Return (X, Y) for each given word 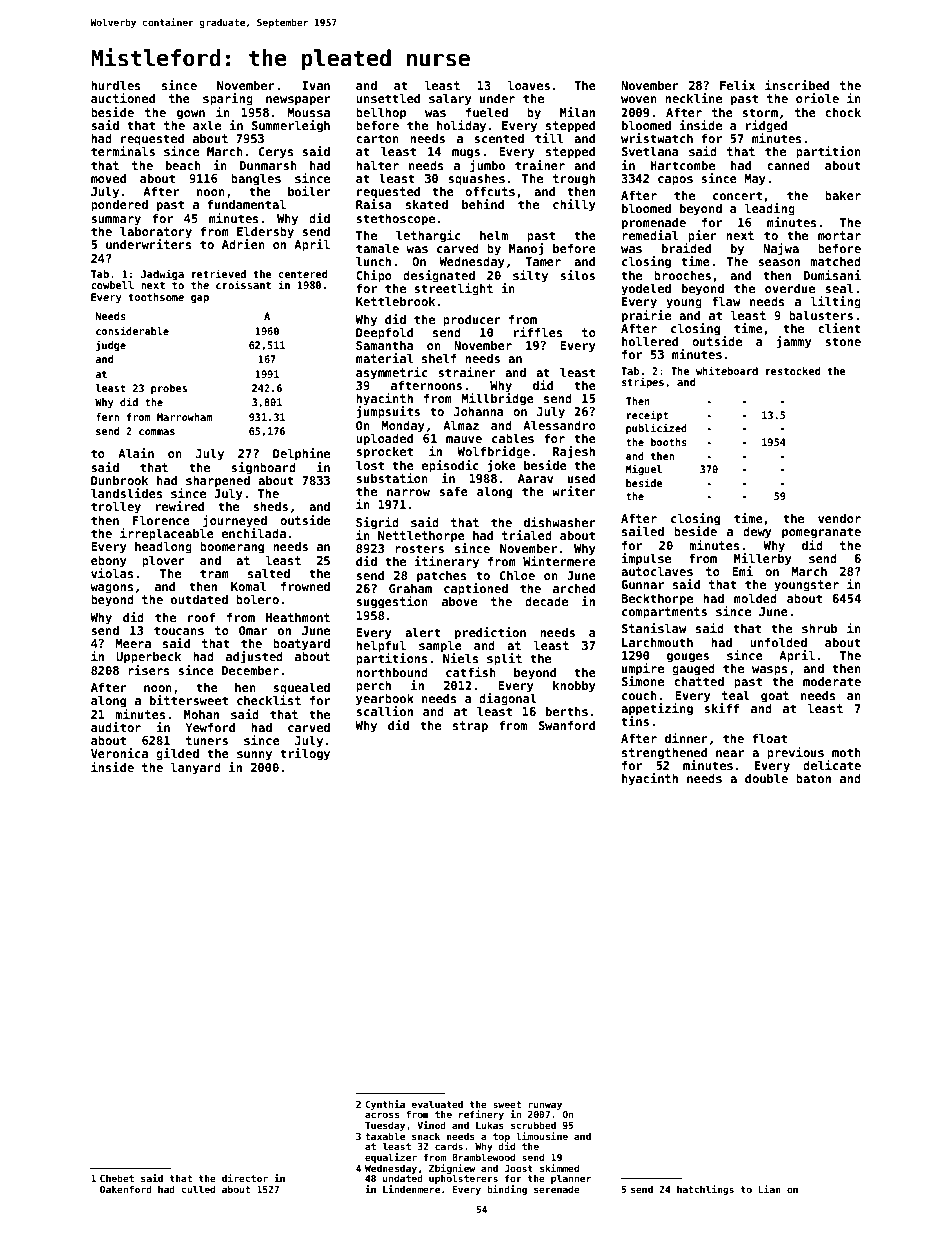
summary (116, 221)
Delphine (301, 454)
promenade (654, 224)
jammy (794, 342)
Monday (403, 426)
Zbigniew (452, 1169)
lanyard (196, 768)
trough (574, 179)
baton (813, 778)
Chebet (117, 1178)
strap (470, 727)
